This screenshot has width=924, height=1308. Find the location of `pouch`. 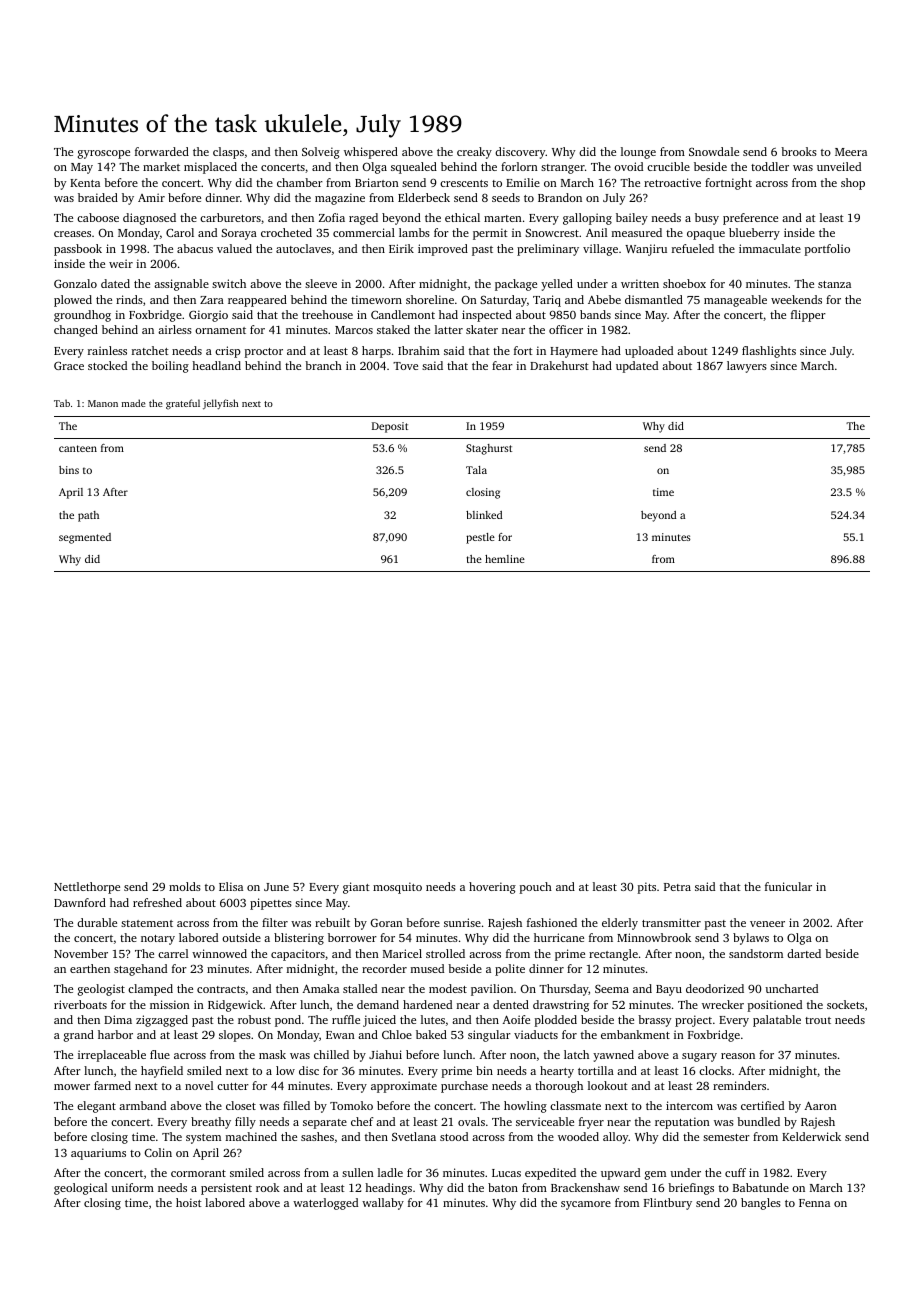

pouch is located at coordinates (535, 888).
